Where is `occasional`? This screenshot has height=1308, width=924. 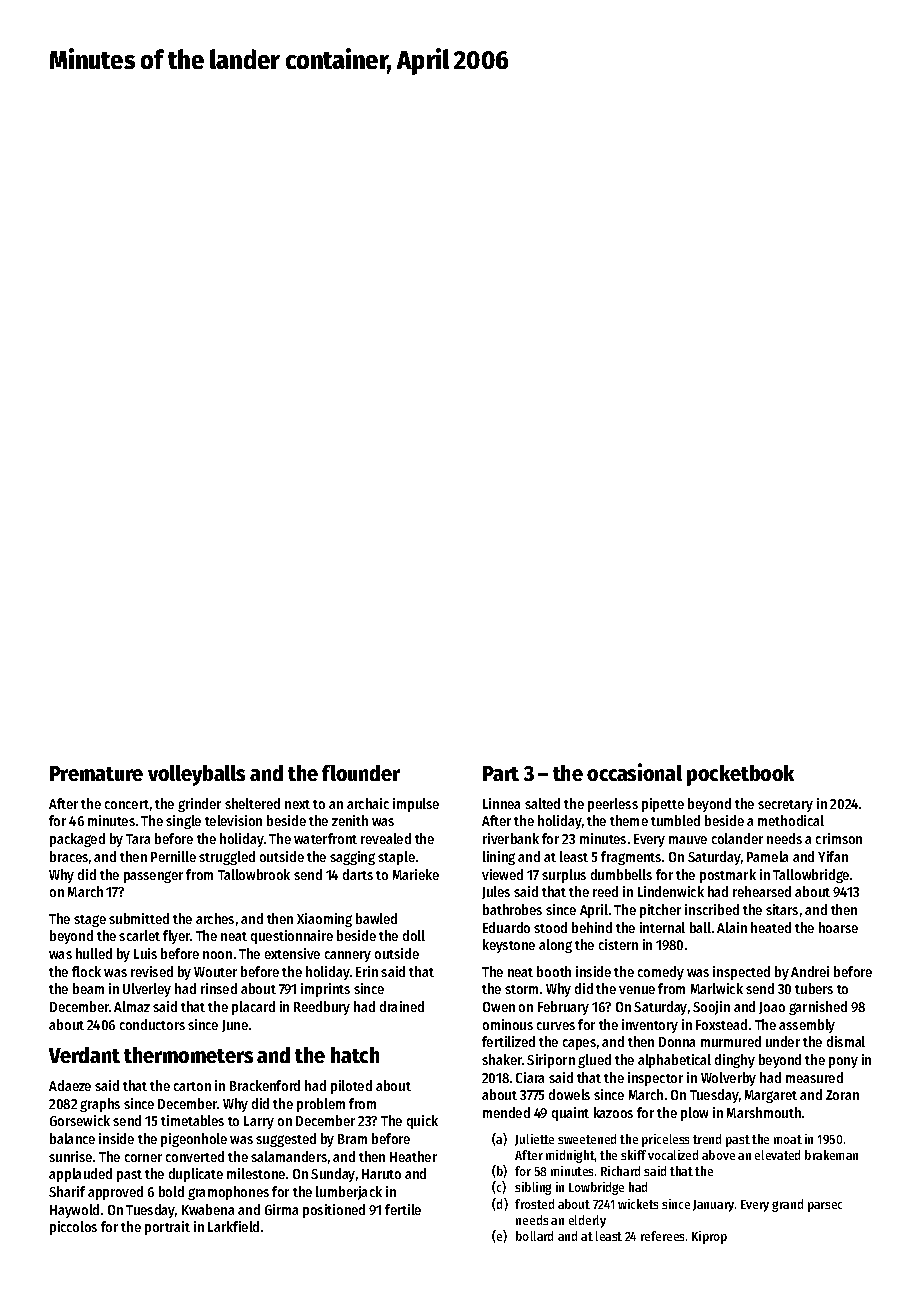 occasional is located at coordinates (634, 772).
